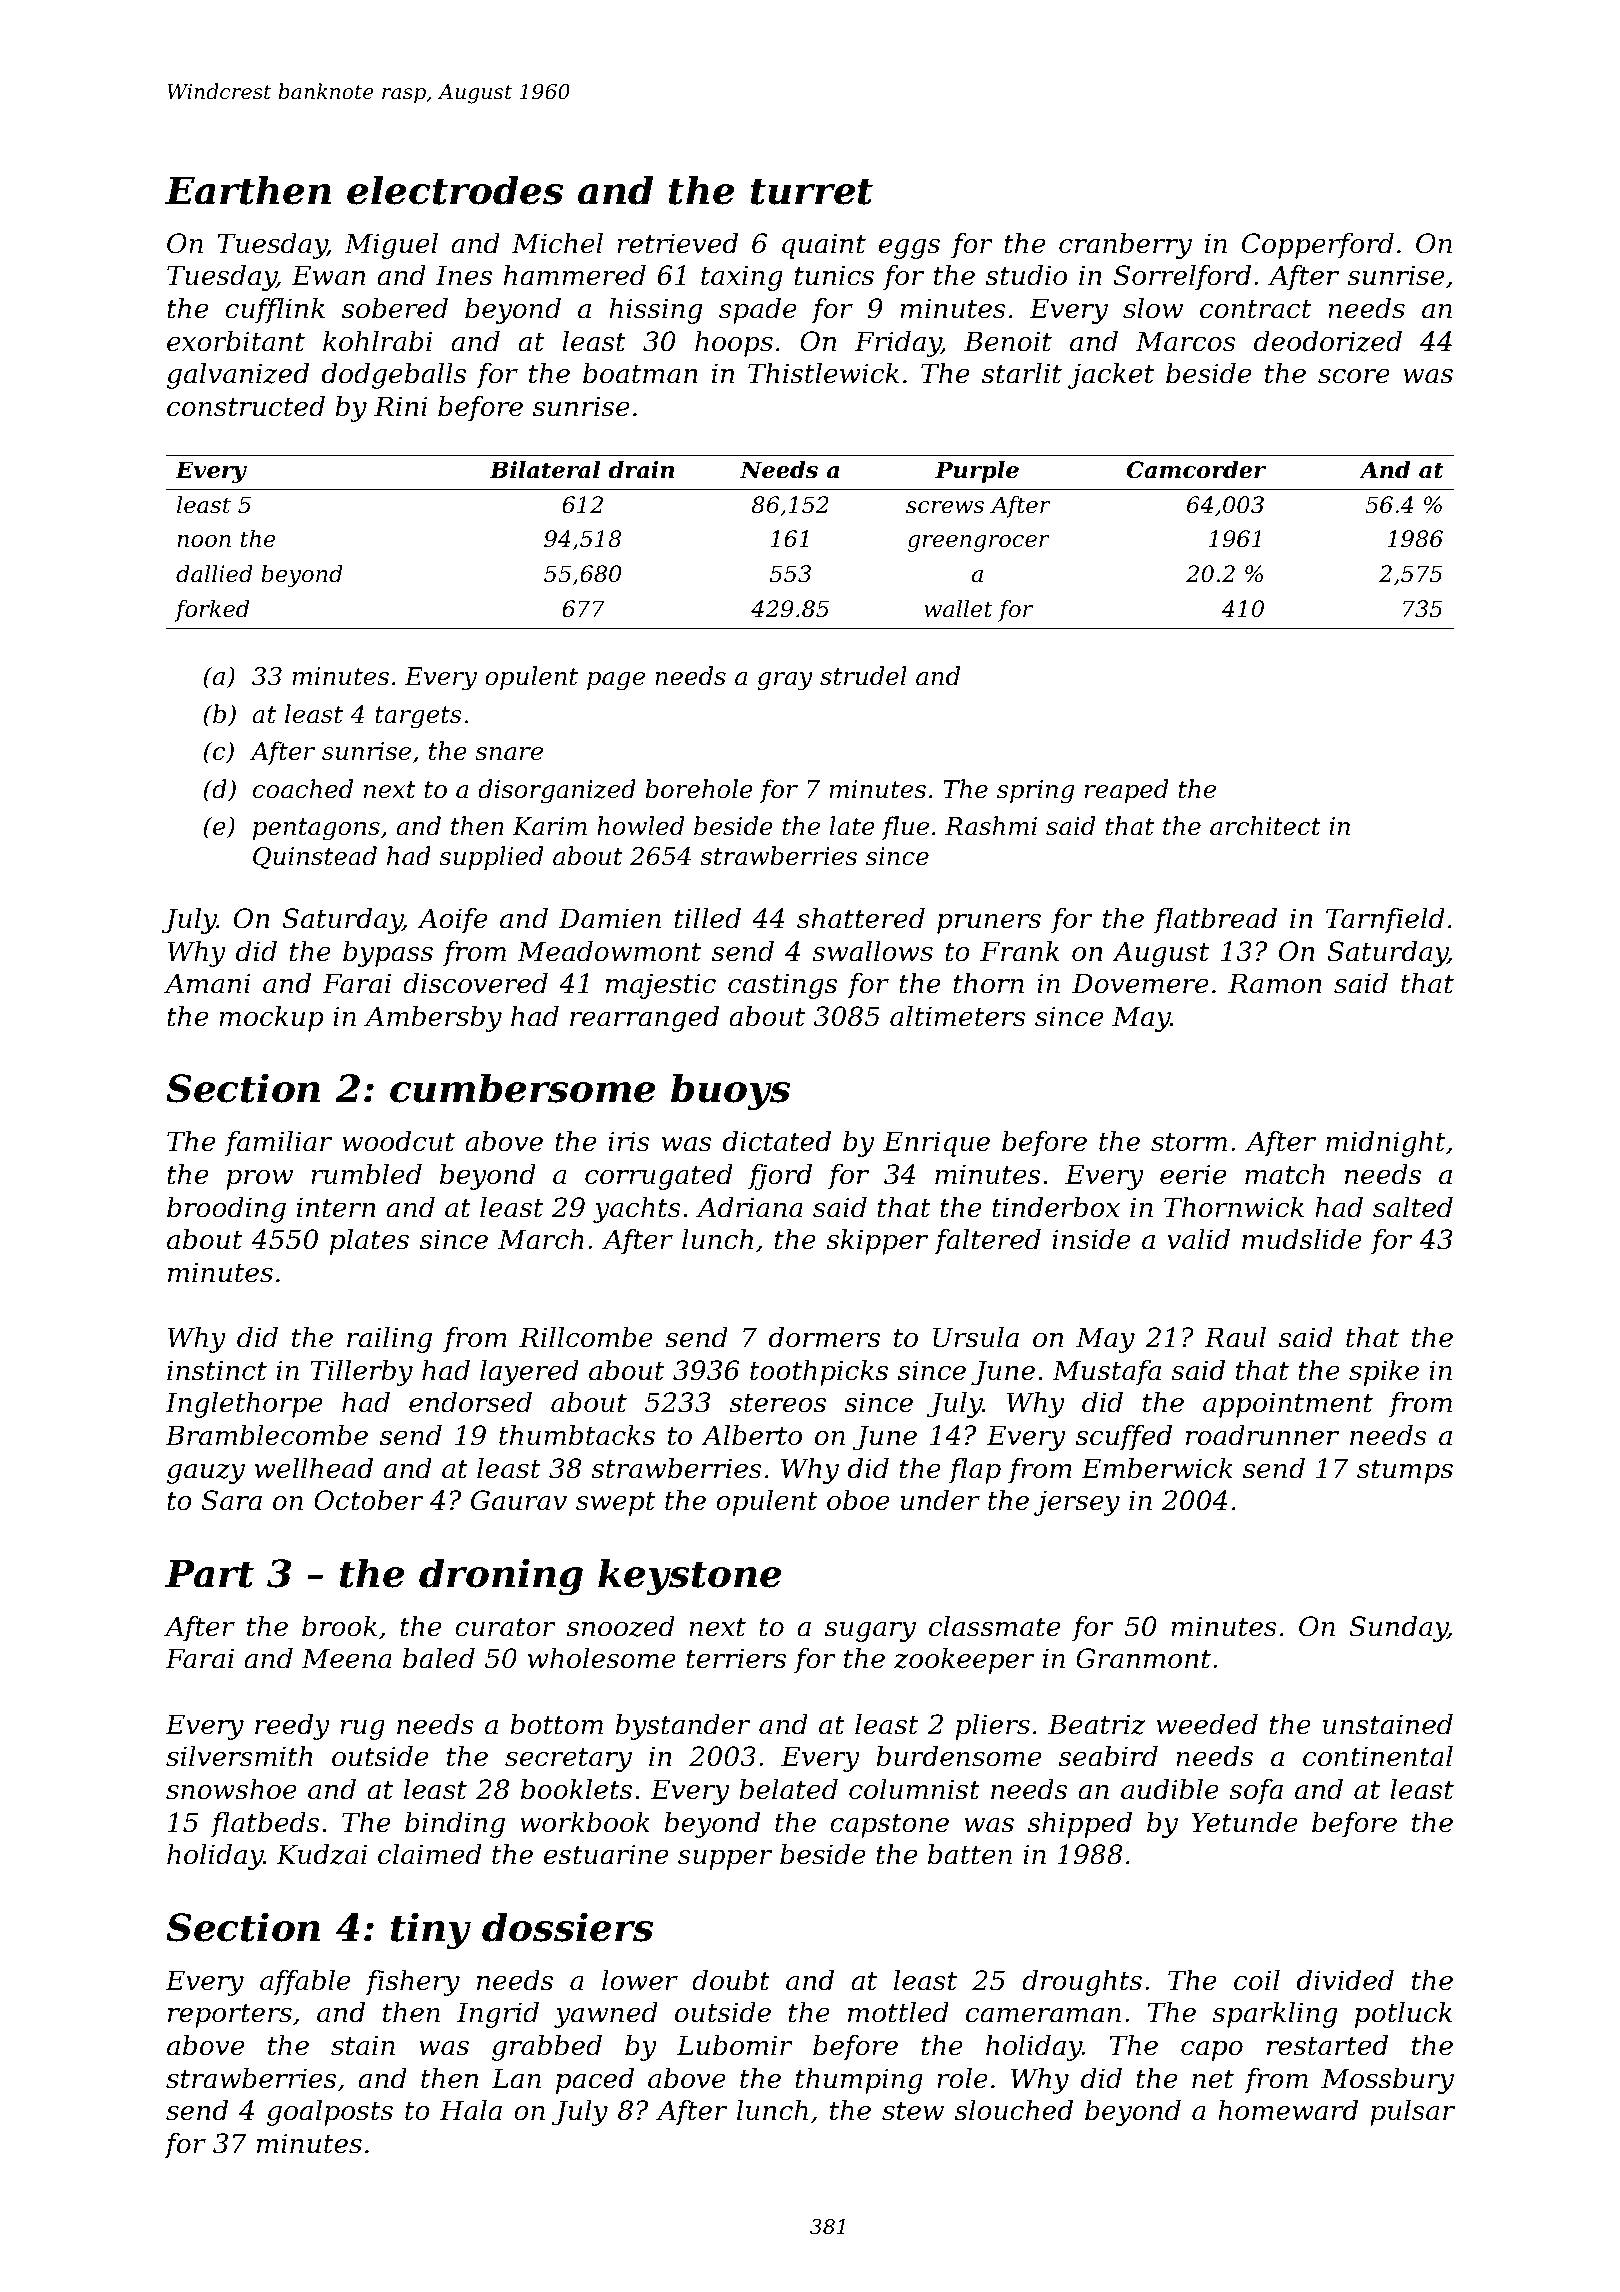  Describe the element at coordinates (725, 1860) in the screenshot. I see `supper` at that location.
